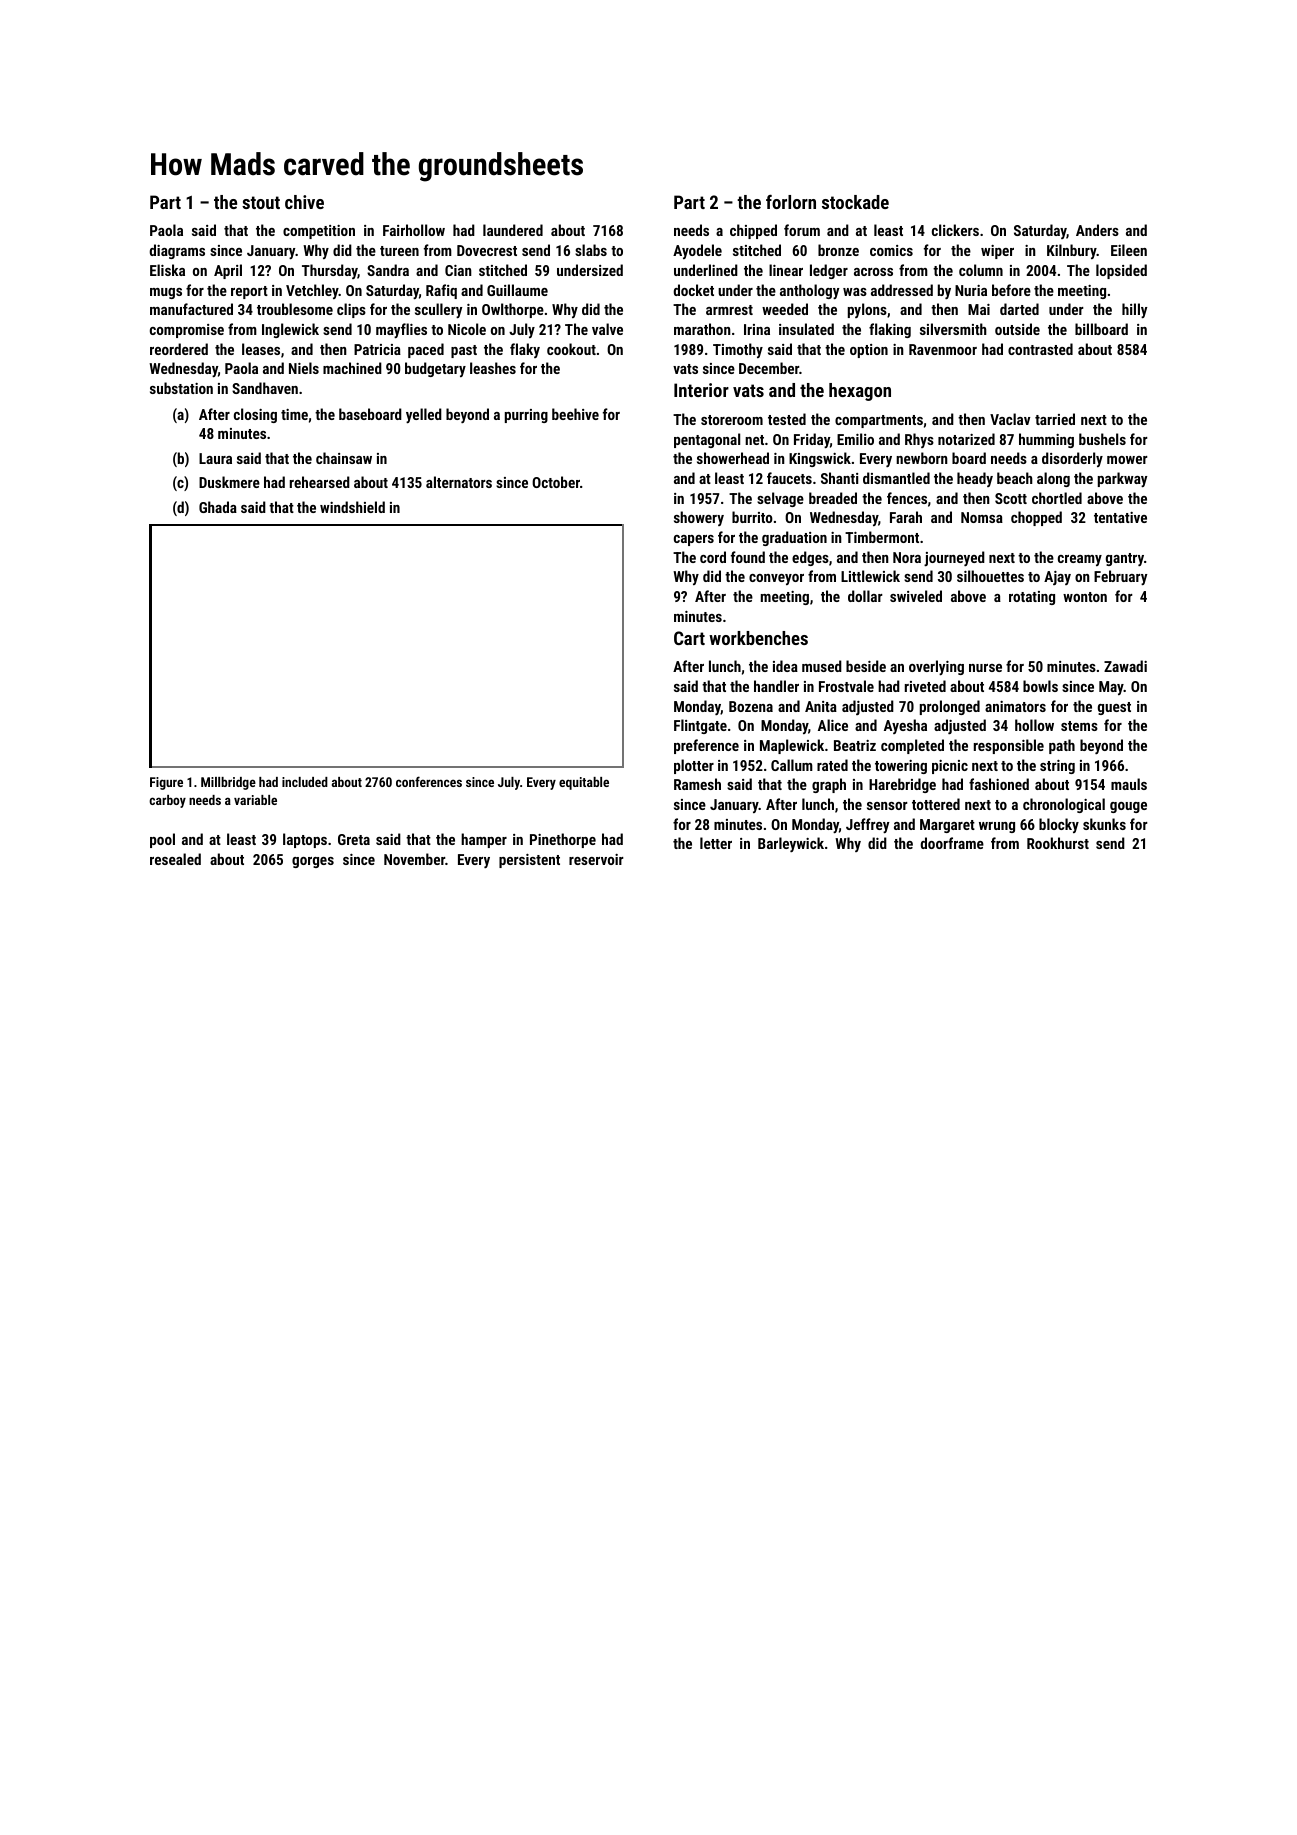  I want to click on Figure, so click(166, 783).
